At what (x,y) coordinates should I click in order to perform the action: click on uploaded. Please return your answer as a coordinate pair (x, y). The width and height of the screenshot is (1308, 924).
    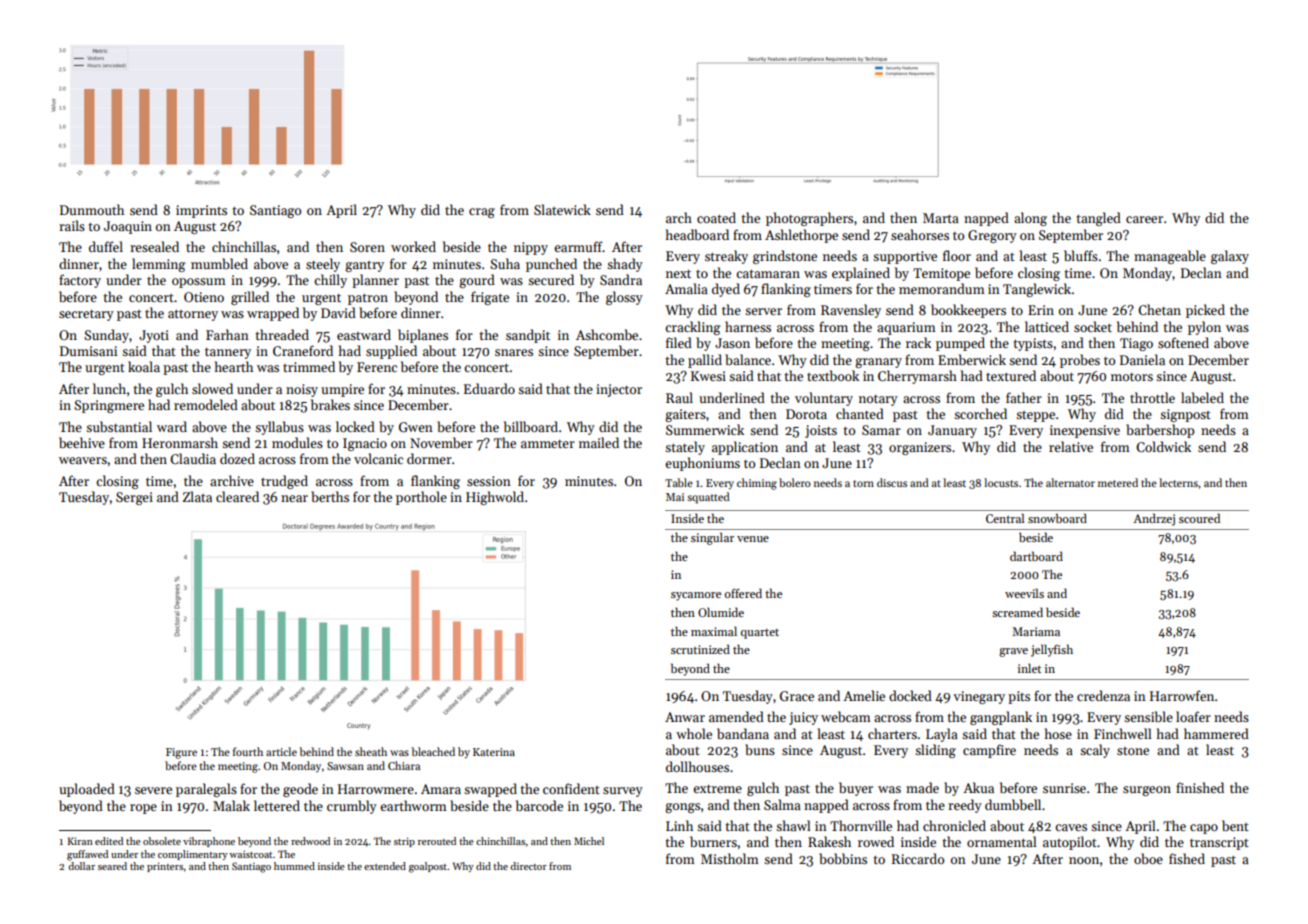
    Looking at the image, I should click on (87, 790).
